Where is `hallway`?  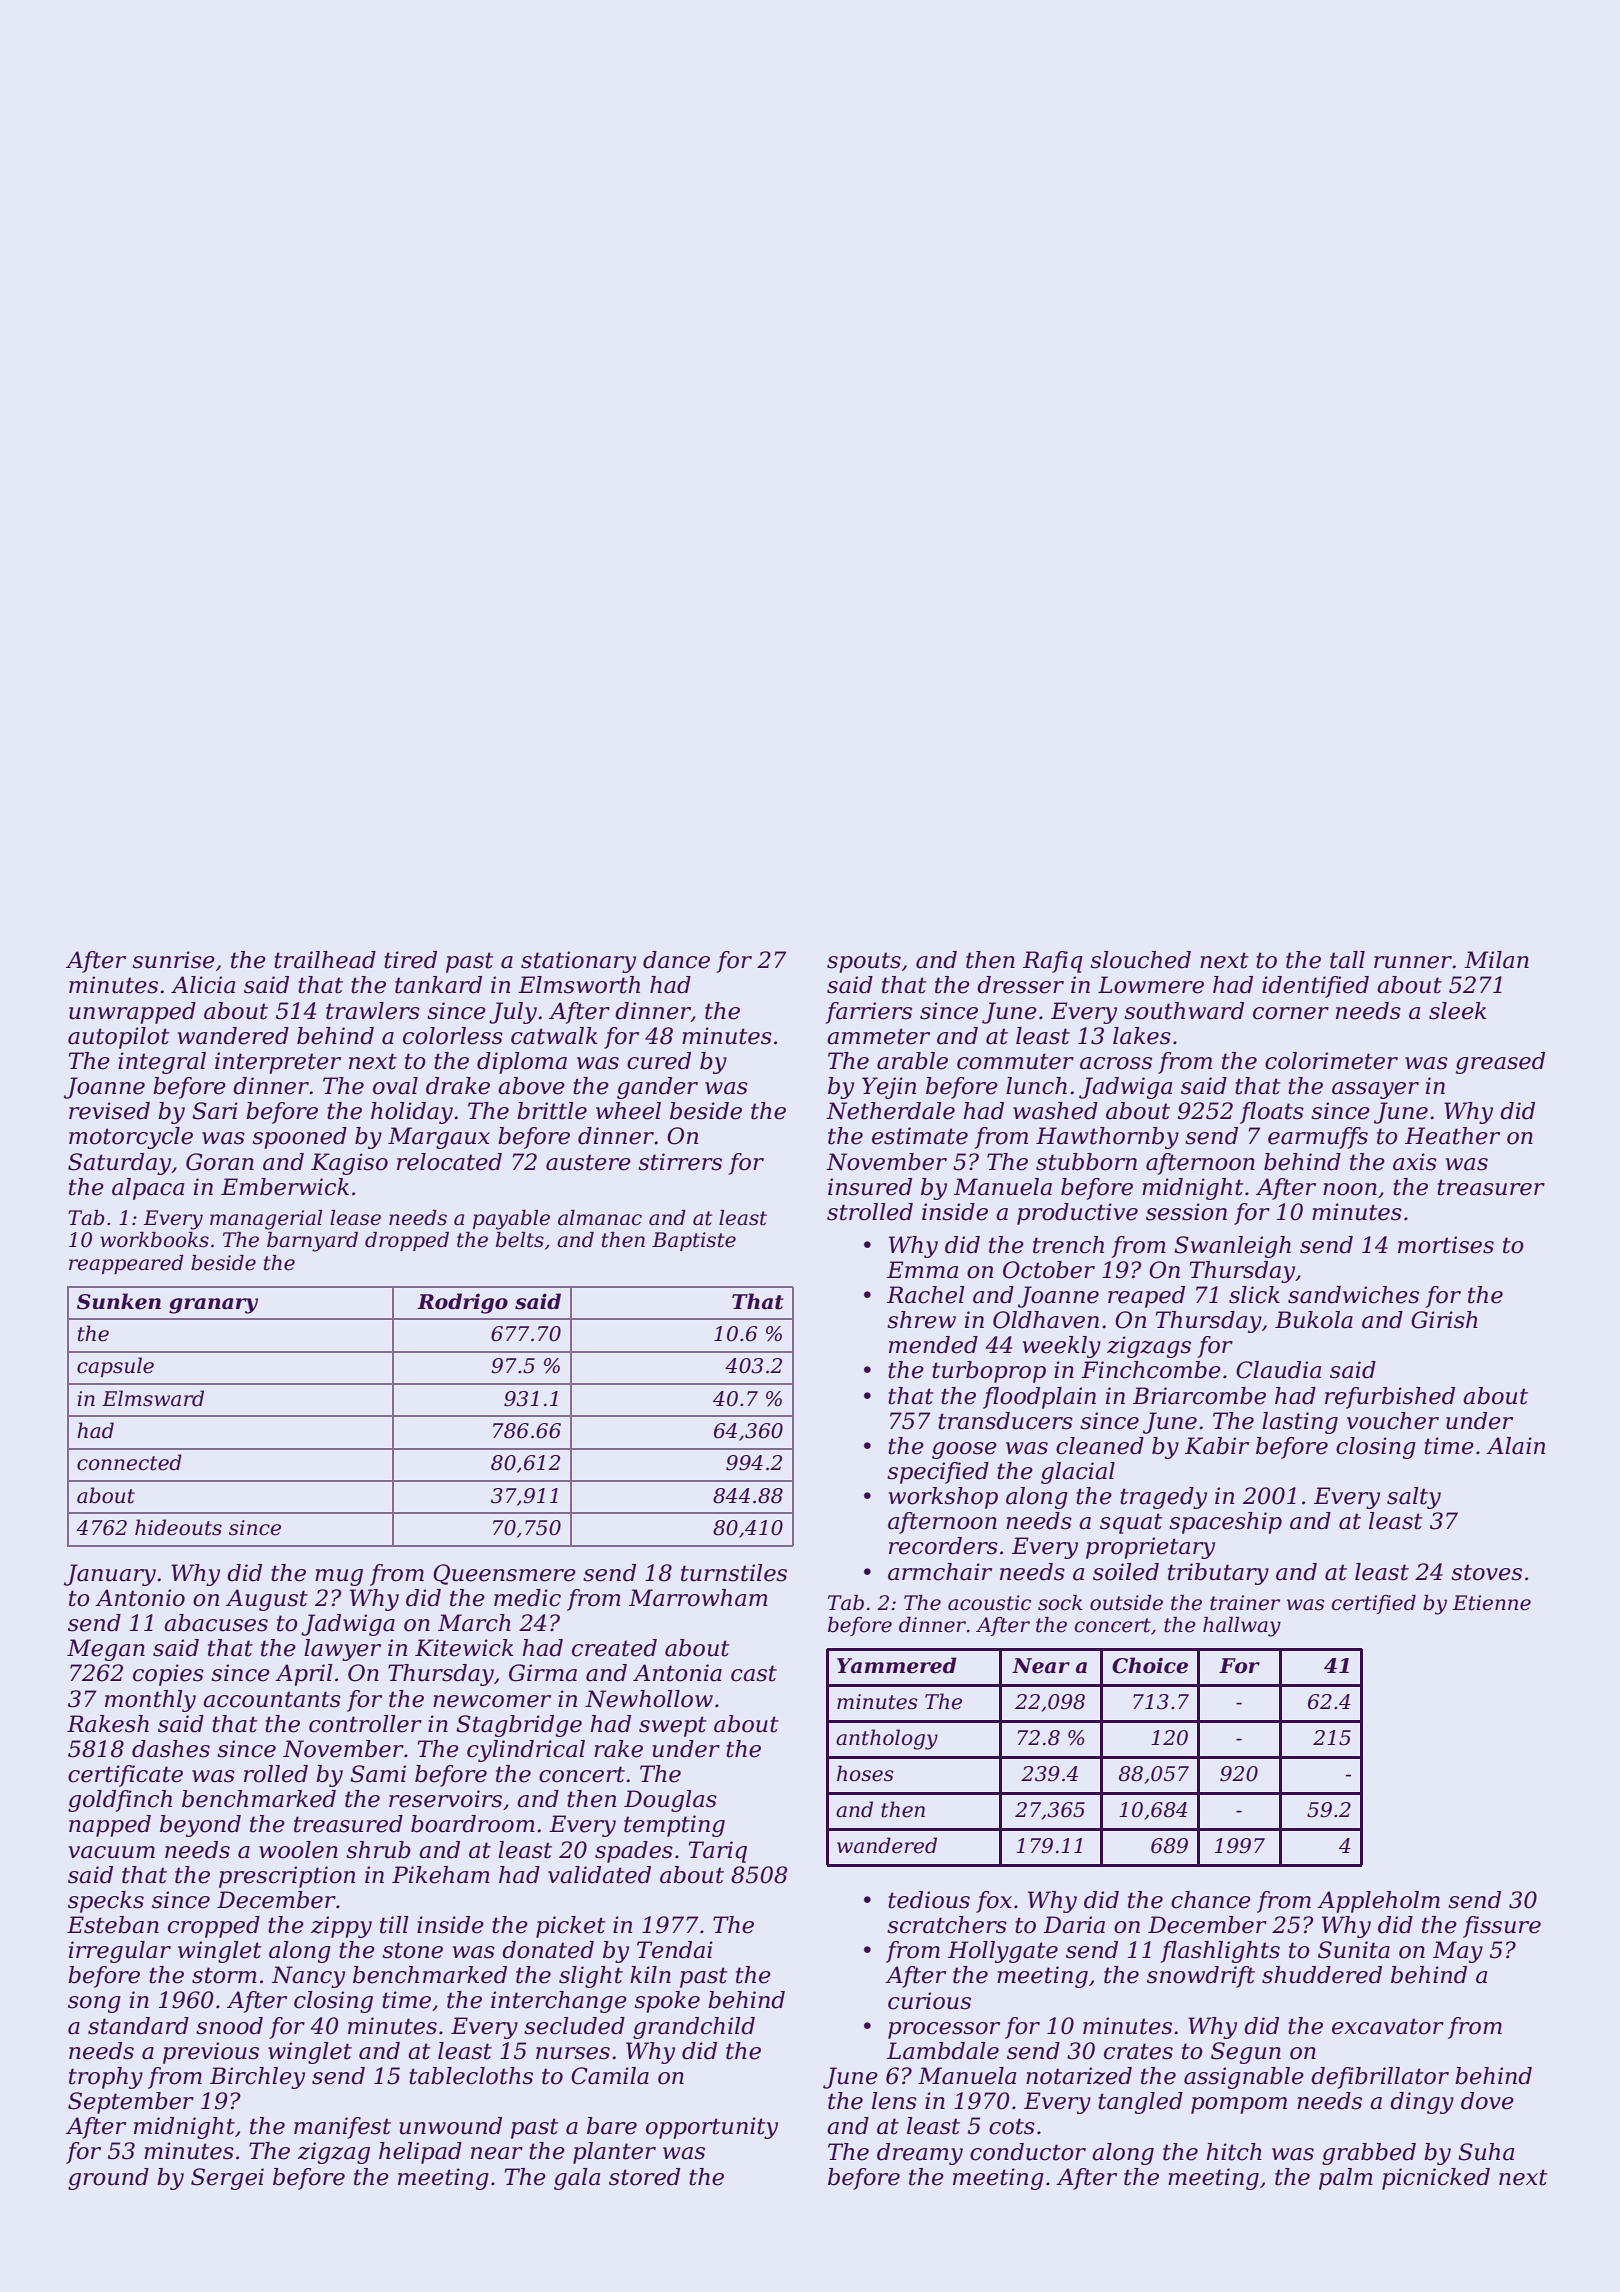
hallway is located at coordinates (1242, 1627).
